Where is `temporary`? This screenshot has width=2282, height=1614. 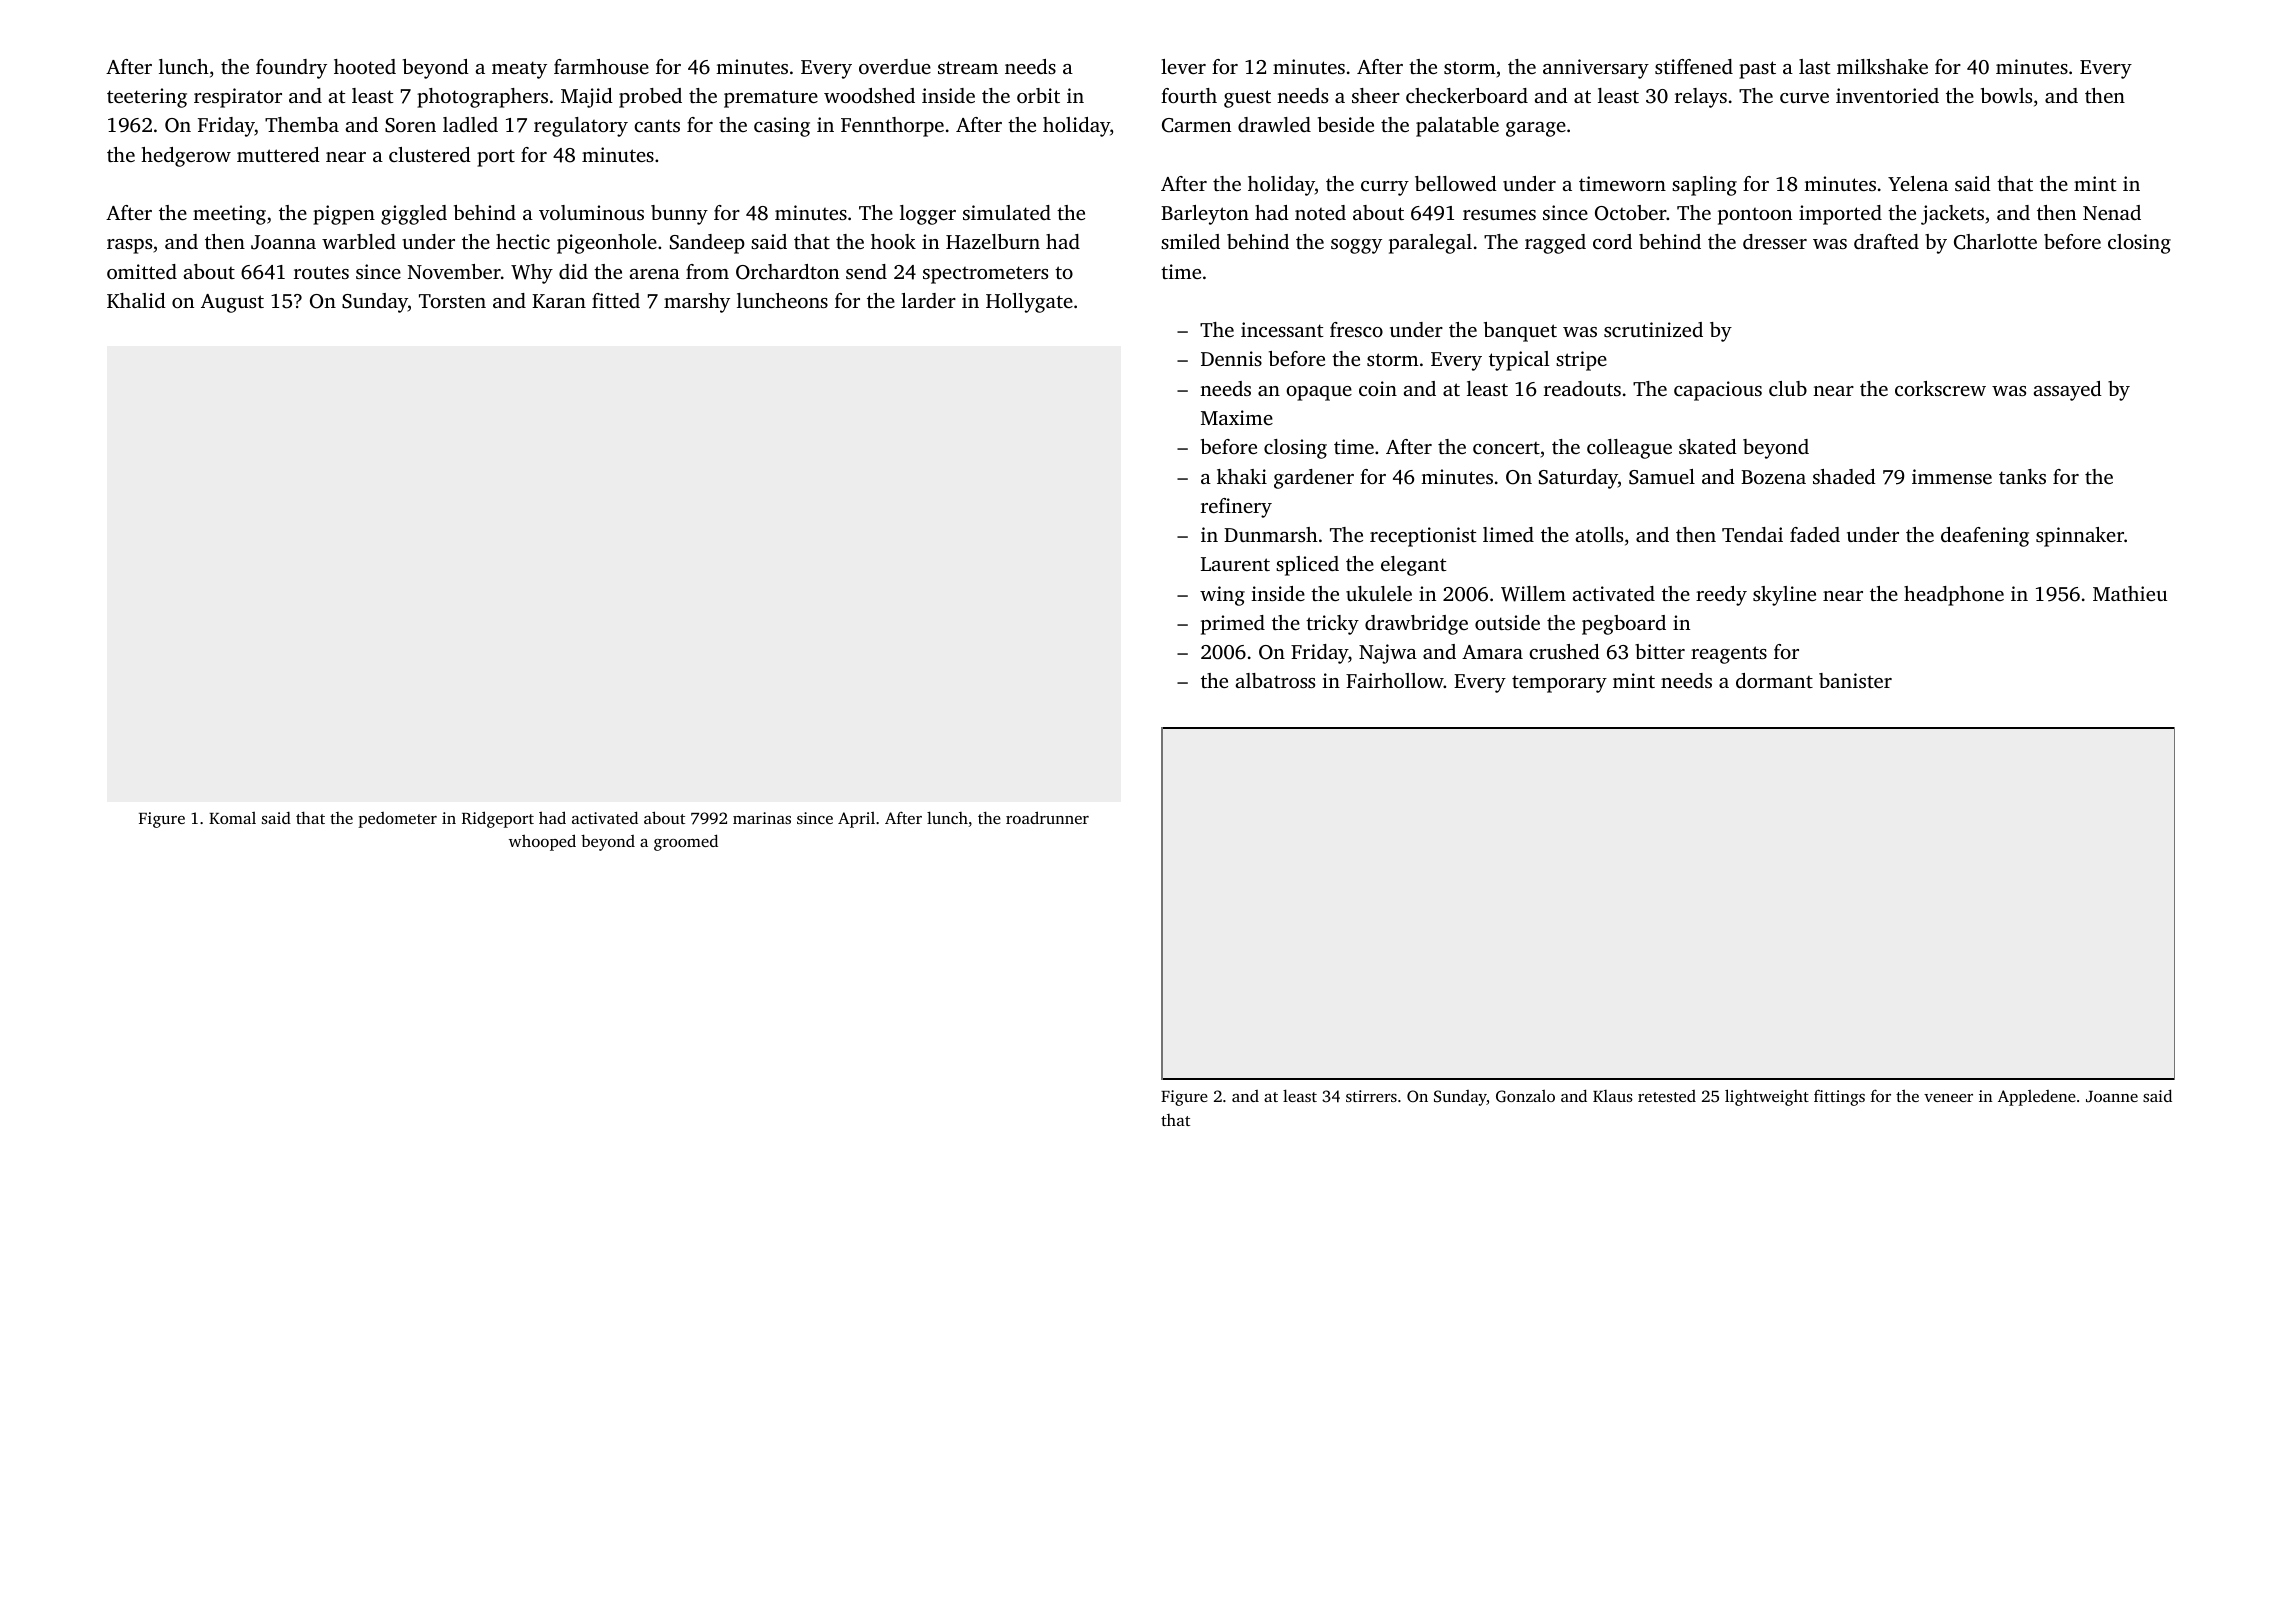
temporary is located at coordinates (1559, 684).
